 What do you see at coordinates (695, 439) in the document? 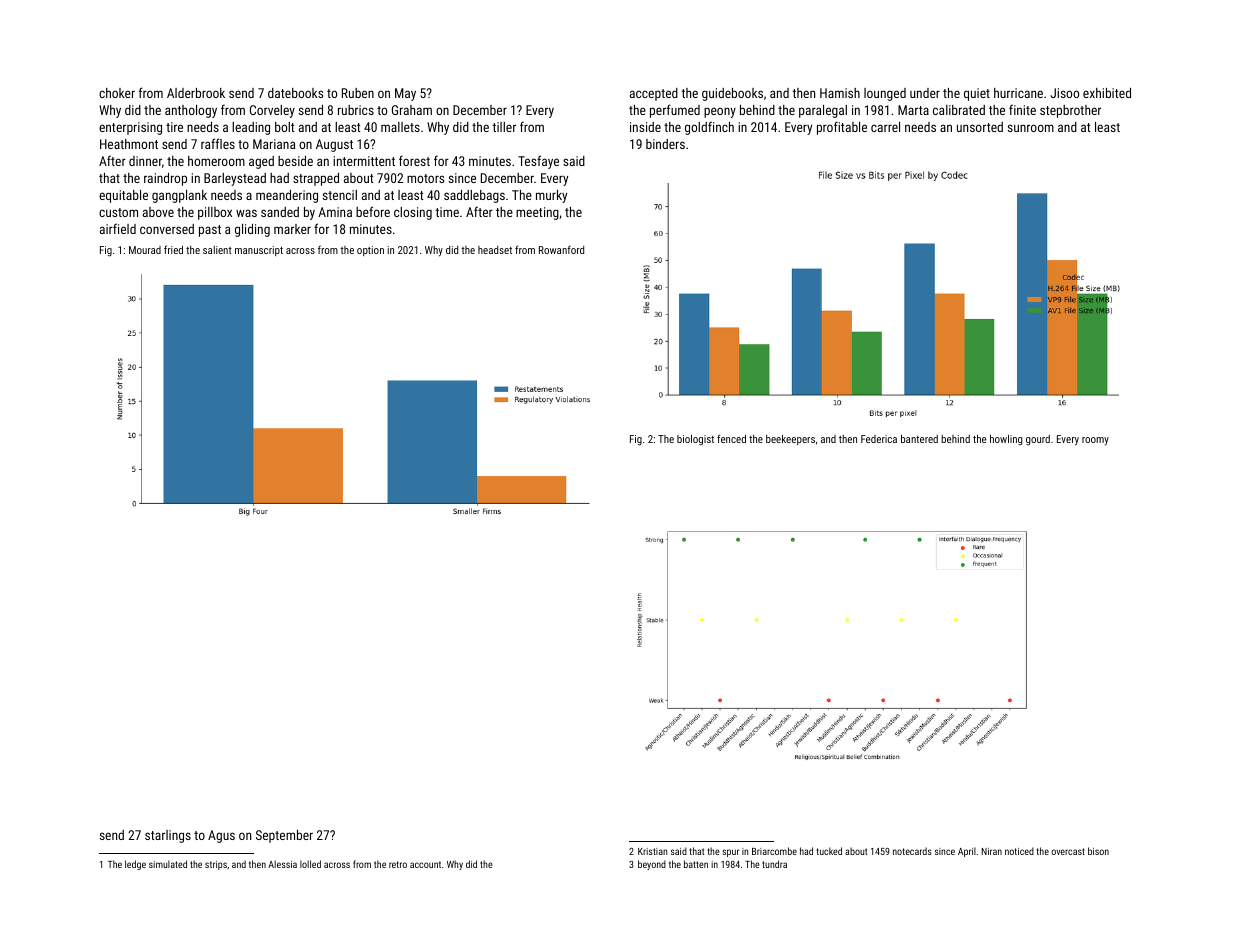
I see `biologist` at bounding box center [695, 439].
